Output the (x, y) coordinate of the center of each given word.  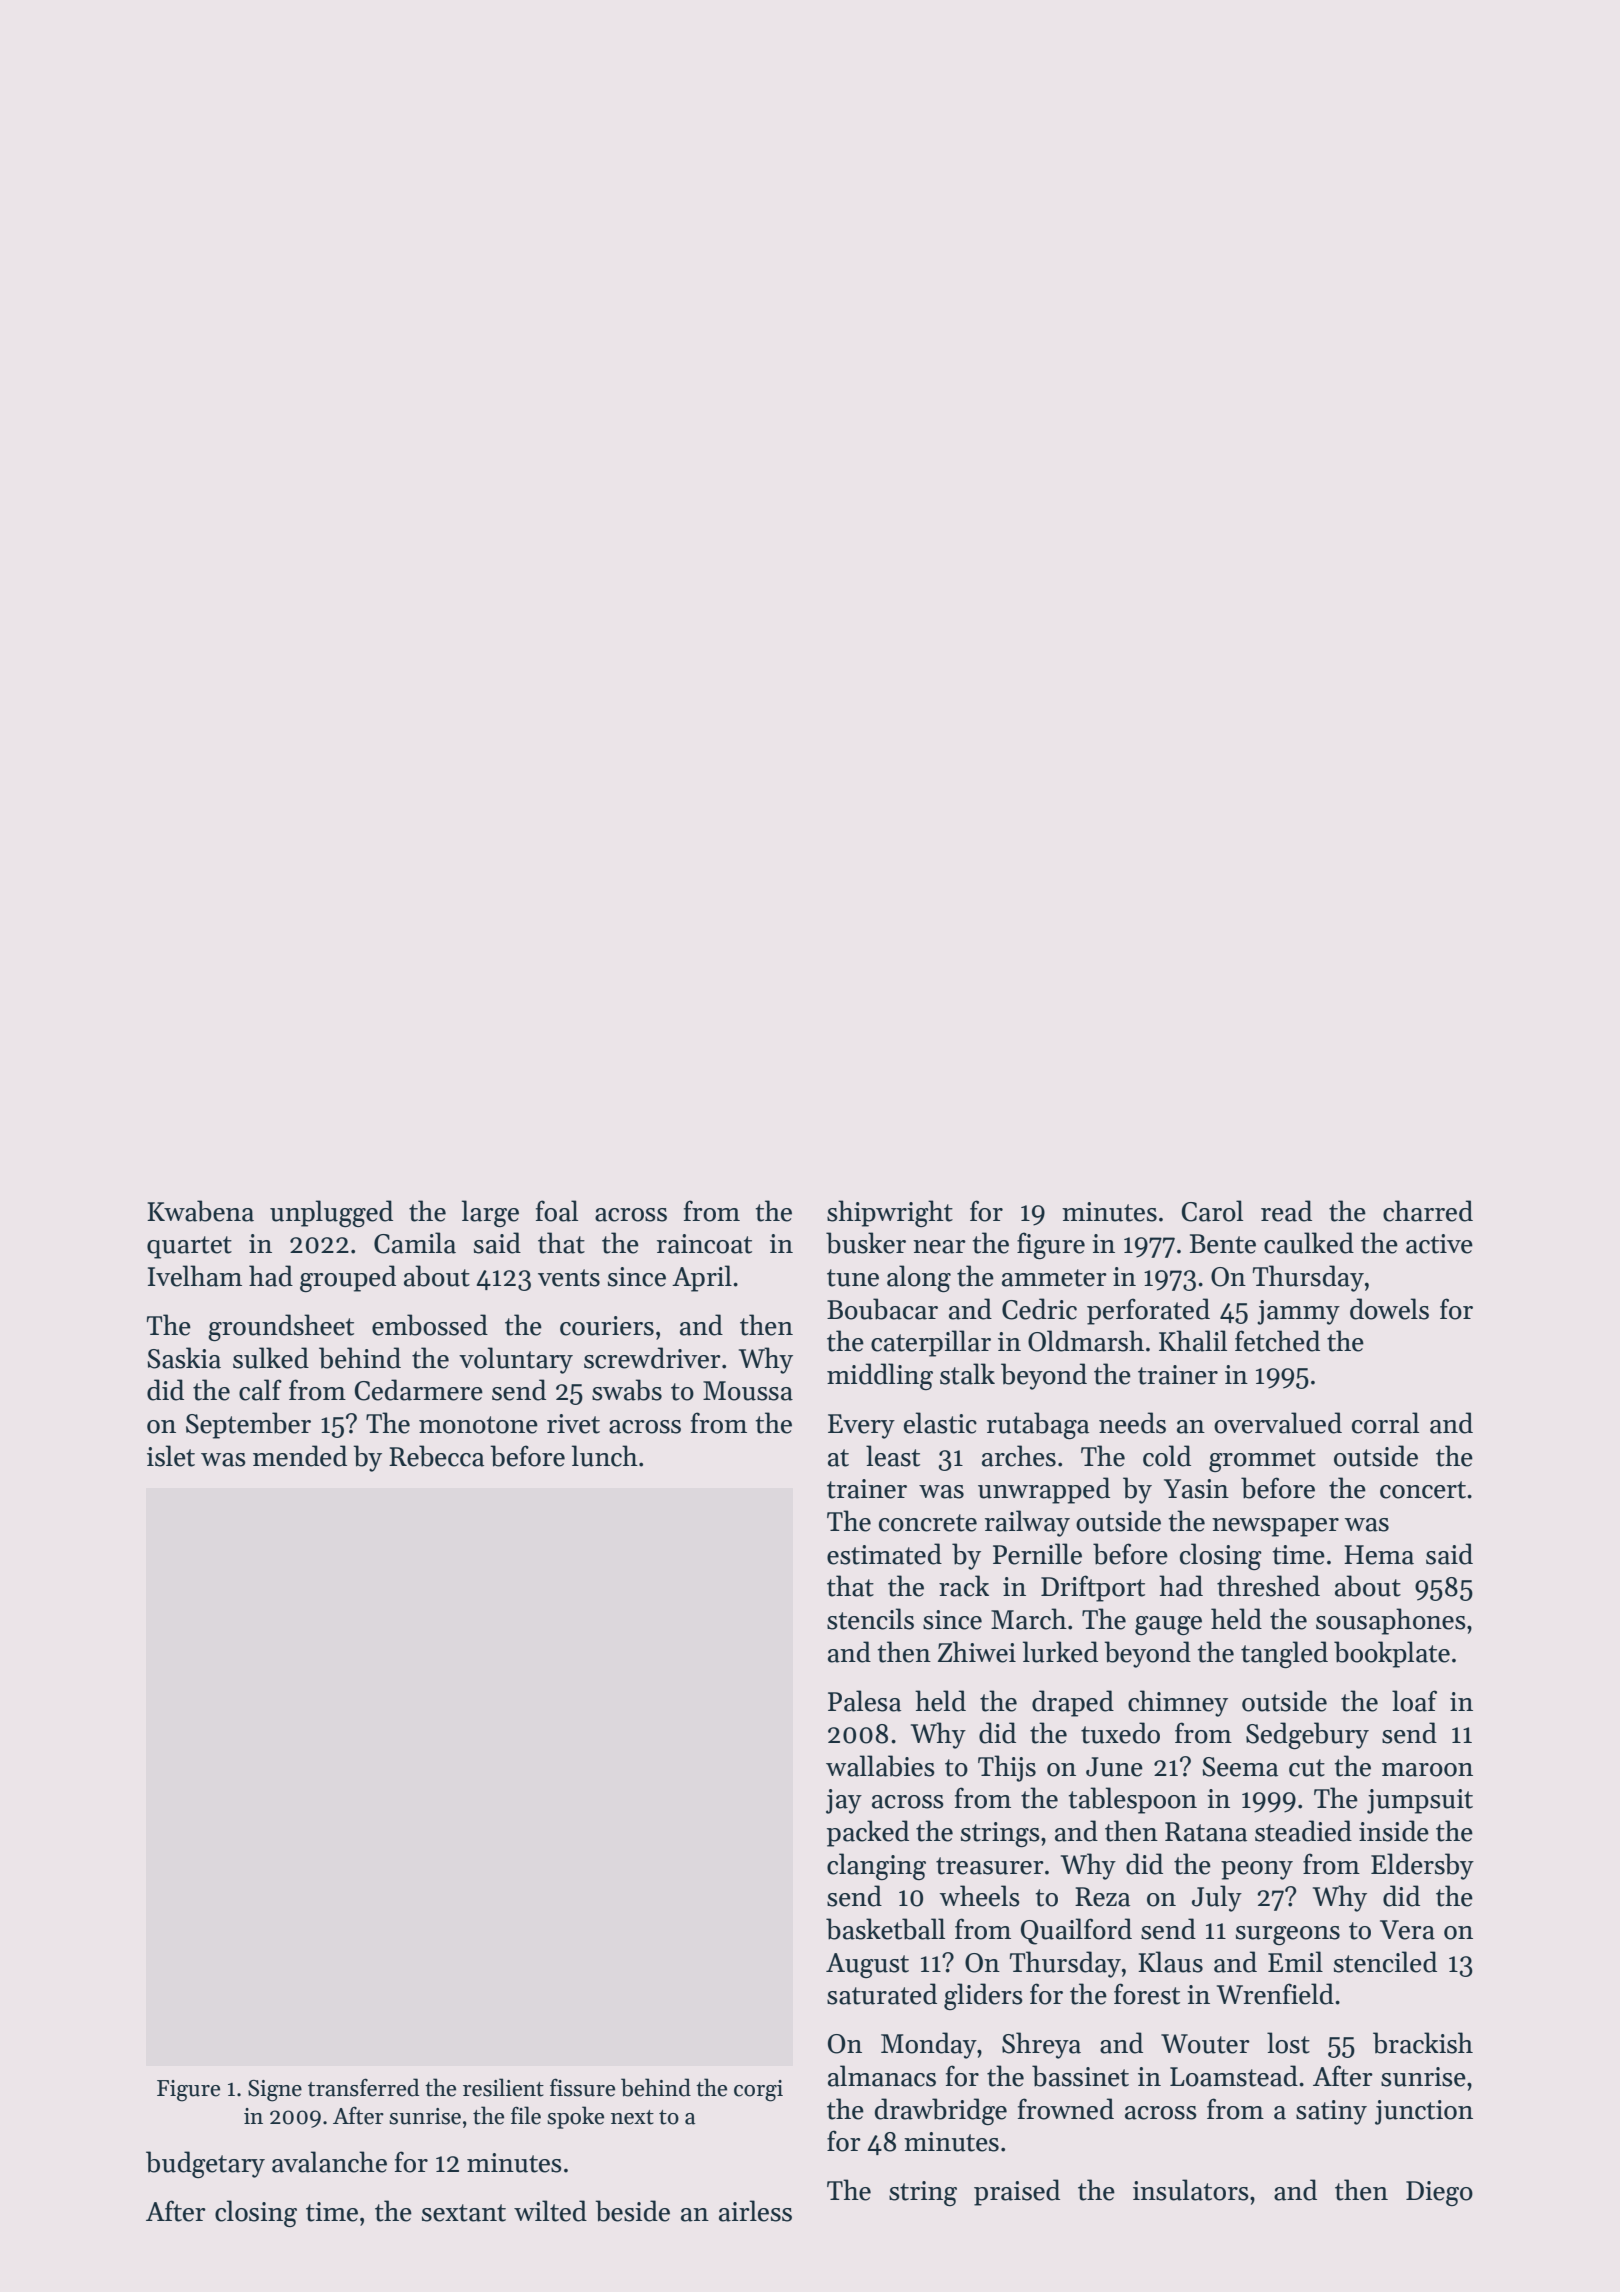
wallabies (880, 1766)
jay (844, 1801)
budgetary (205, 2164)
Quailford (1076, 1931)
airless (755, 2211)
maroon (1427, 1770)
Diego (1439, 2193)
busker (866, 1243)
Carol (1212, 1211)
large (490, 1213)
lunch (605, 1456)
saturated (882, 1994)
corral (1385, 1423)
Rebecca (436, 1456)
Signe (275, 2091)
